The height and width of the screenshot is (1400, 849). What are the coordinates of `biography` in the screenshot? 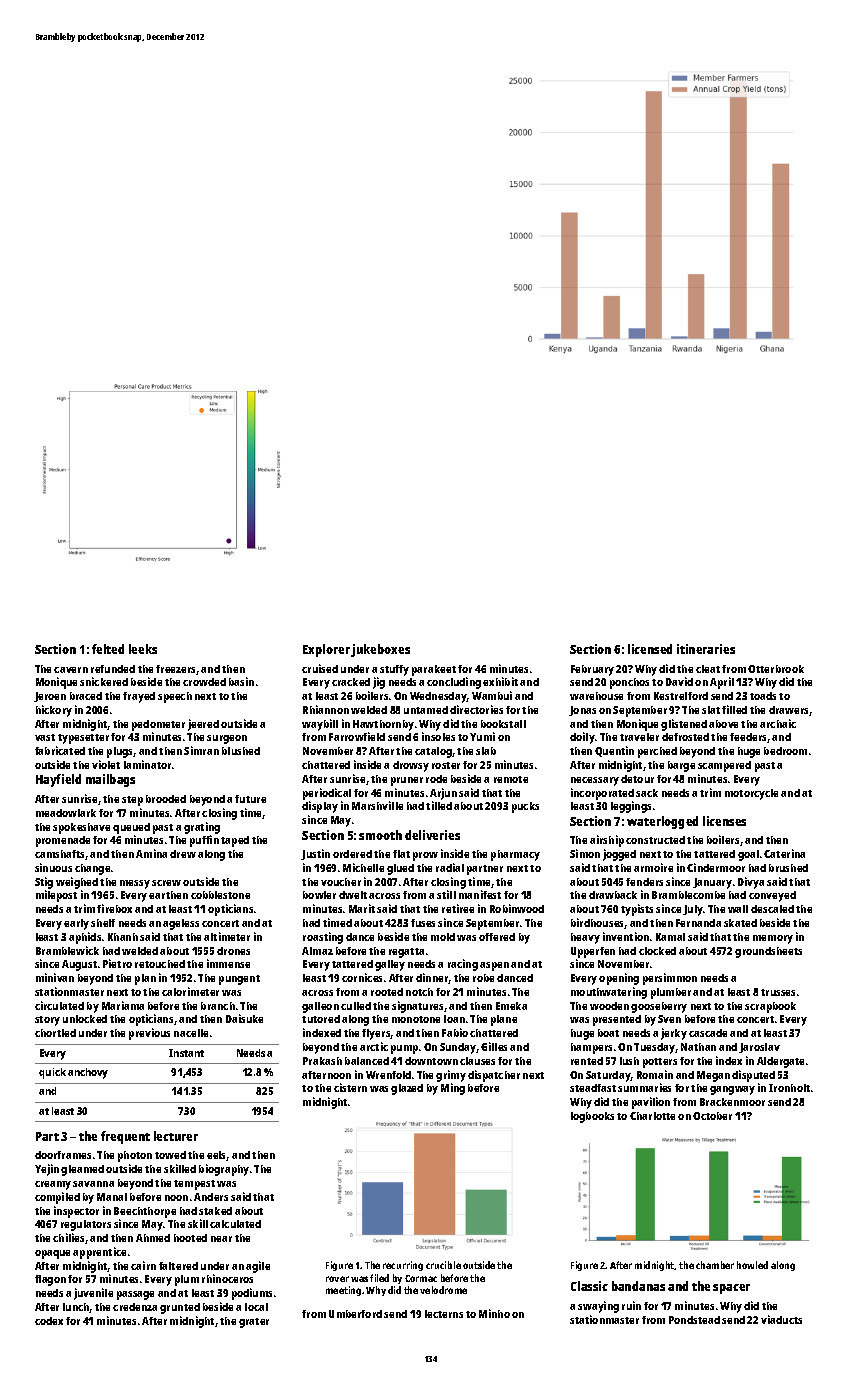 It's located at (224, 1170).
